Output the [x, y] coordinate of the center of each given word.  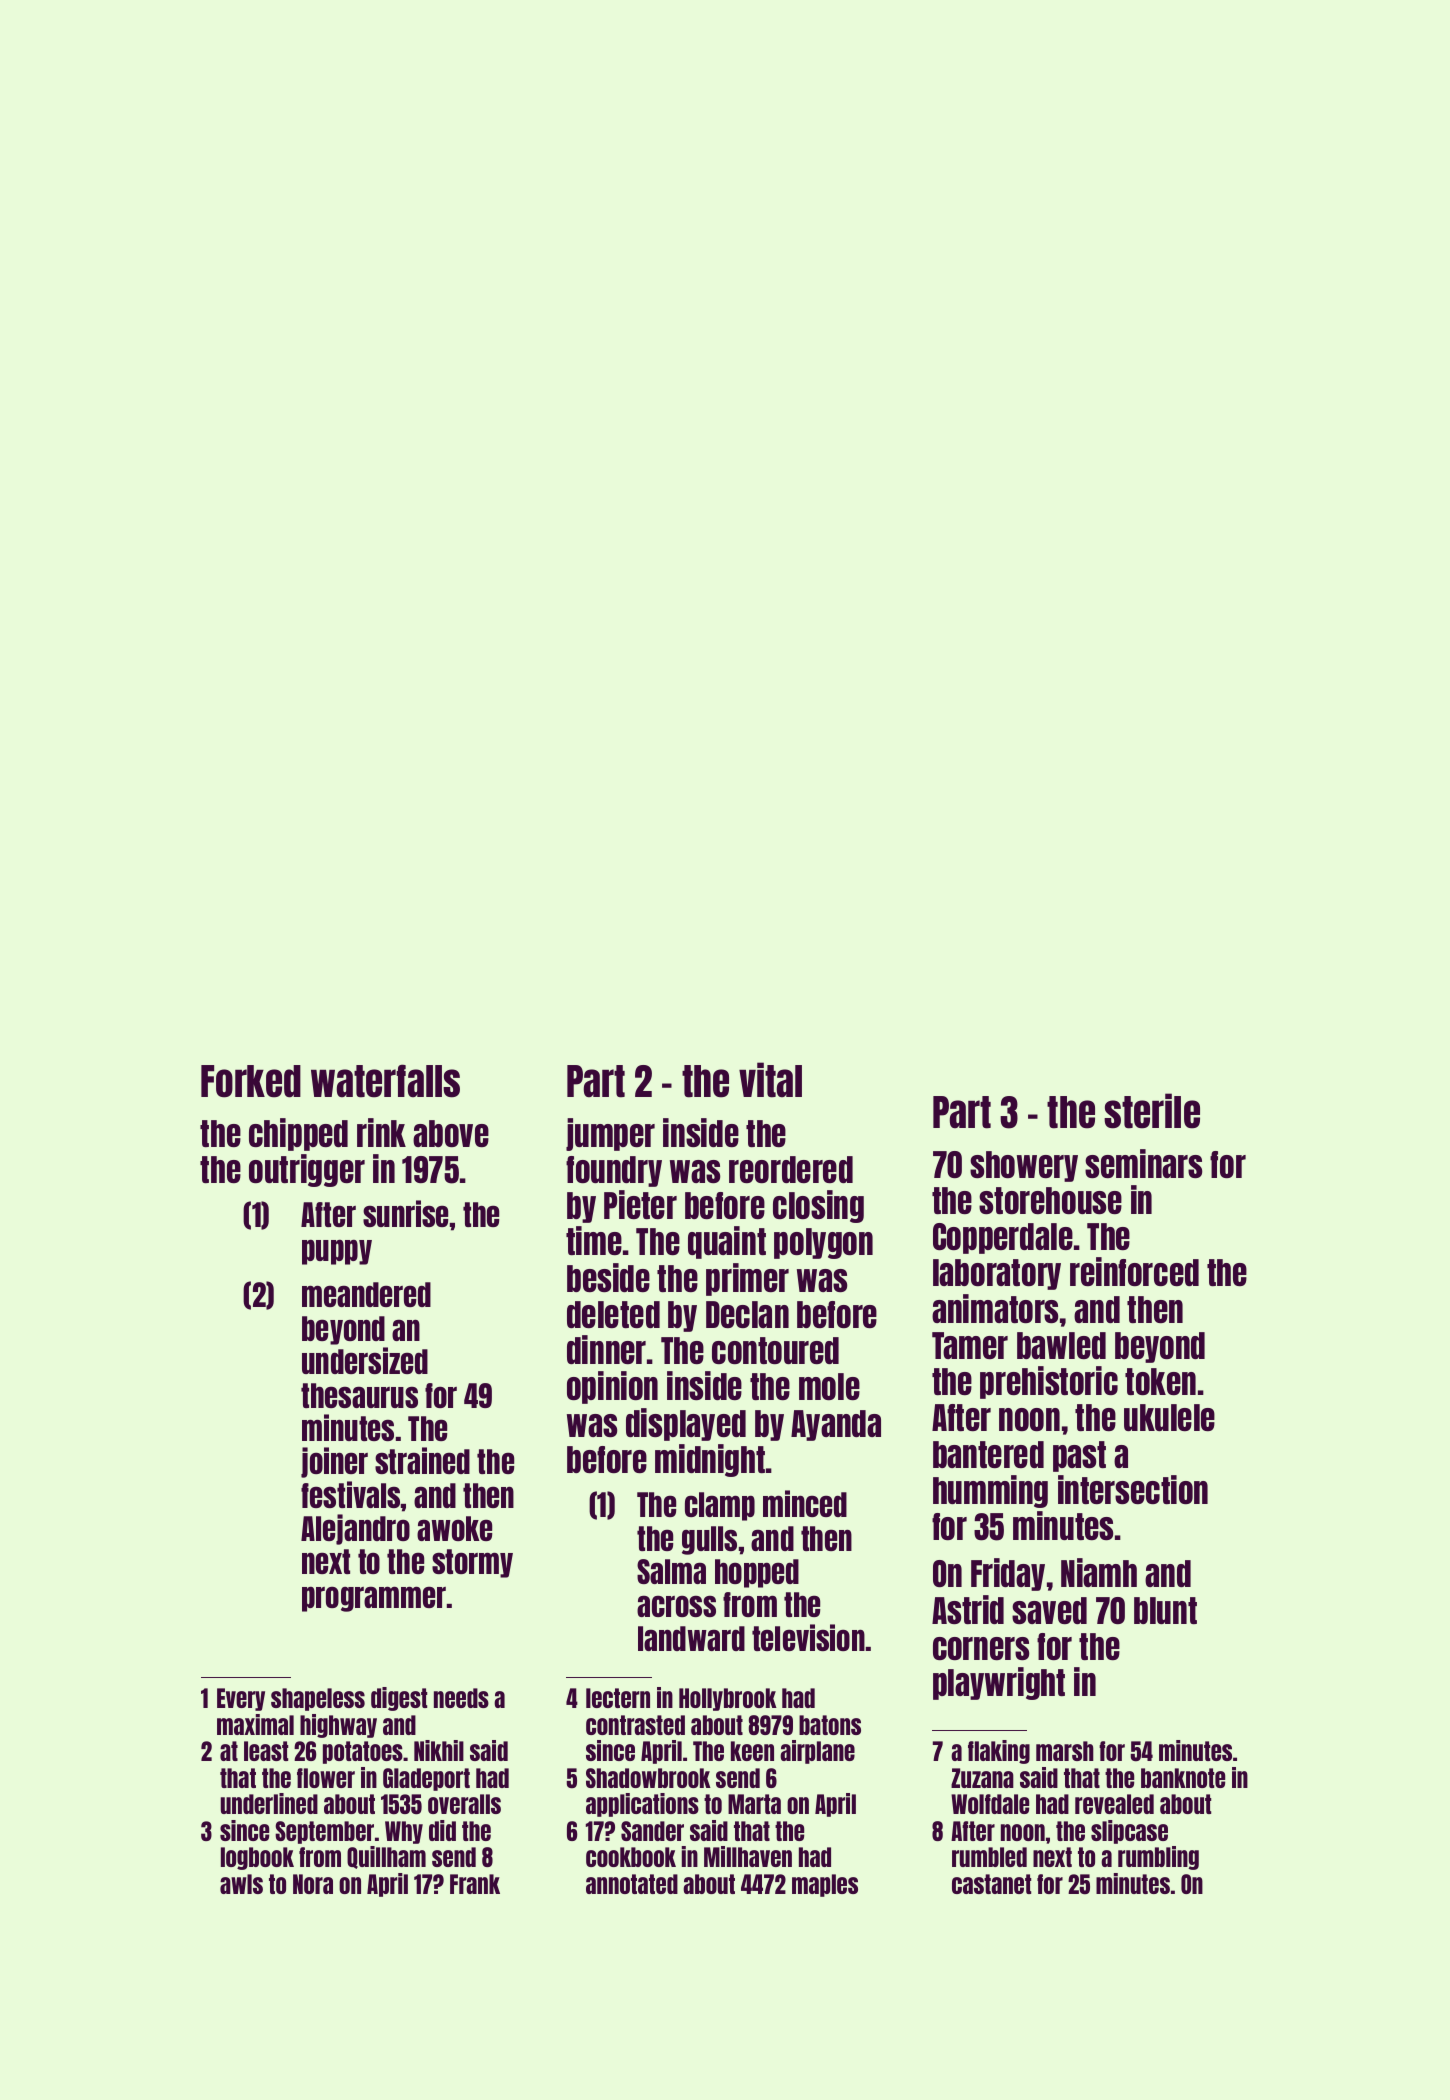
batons [830, 1725]
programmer [374, 1599]
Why [404, 1832]
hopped [757, 1573]
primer [747, 1279]
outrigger [307, 1170]
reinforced [1134, 1271]
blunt [1165, 1610]
